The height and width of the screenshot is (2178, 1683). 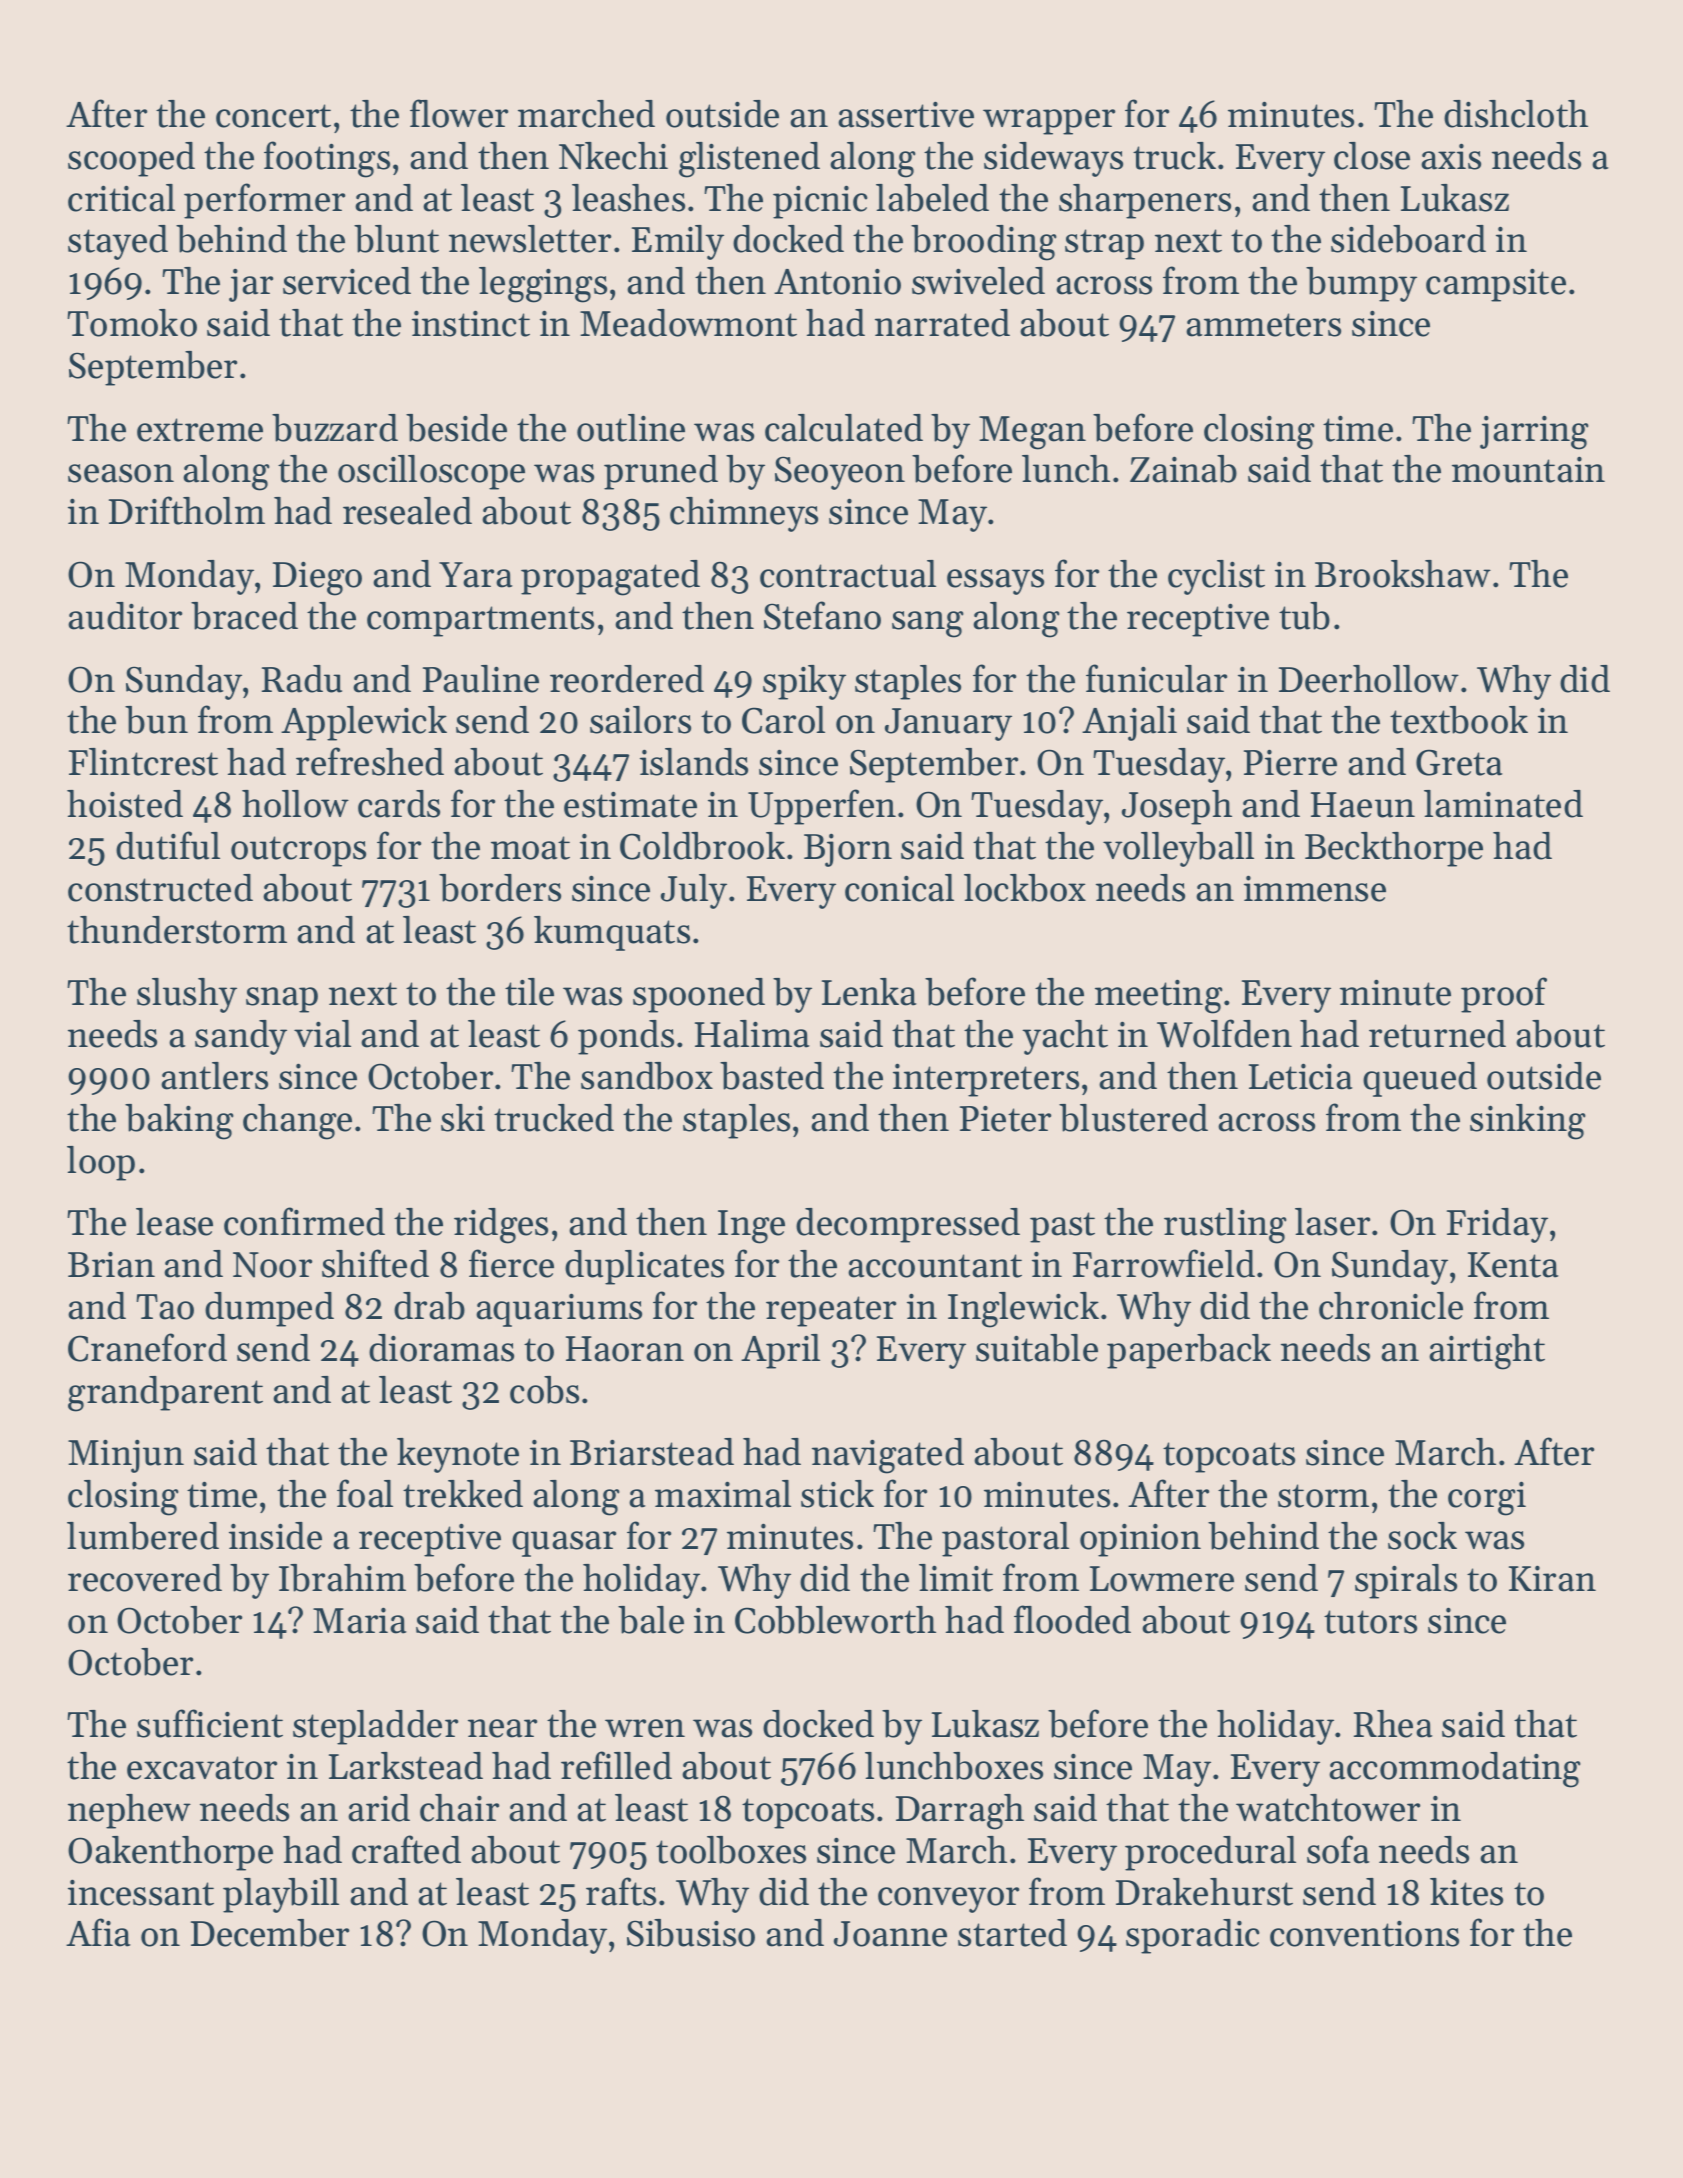 I want to click on sinking, so click(x=1528, y=1122).
